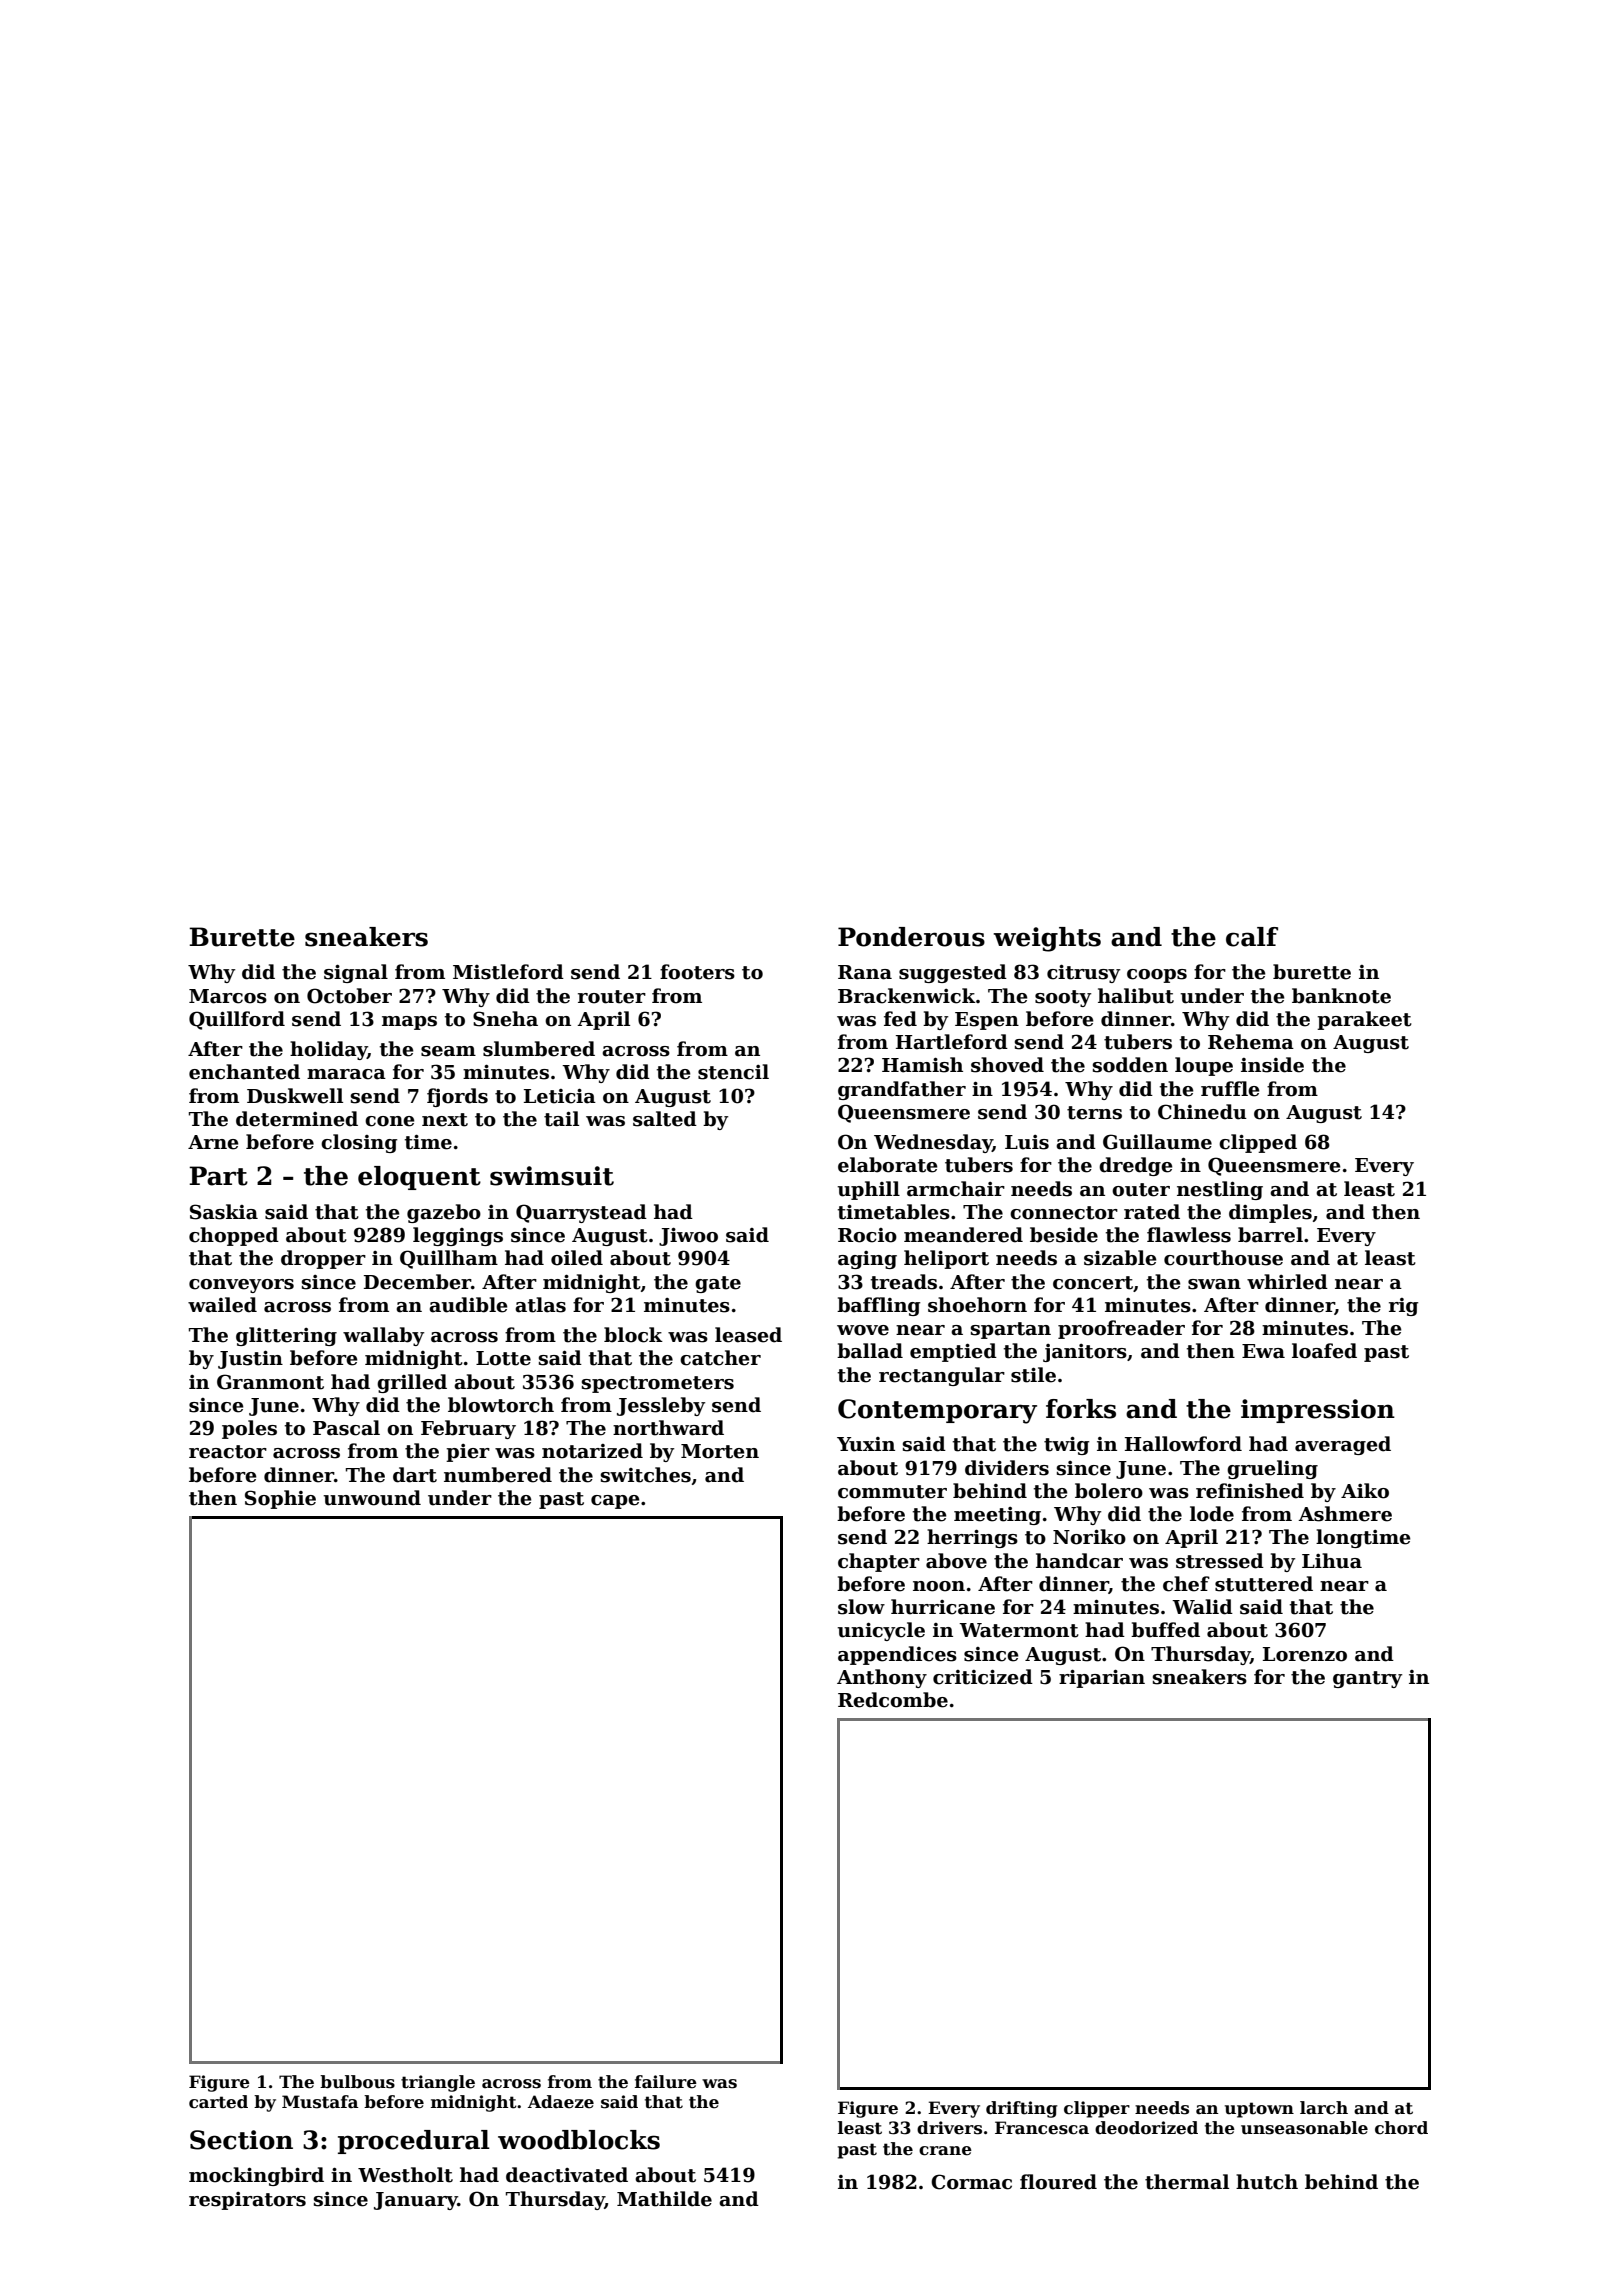 Image resolution: width=1620 pixels, height=2292 pixels. Describe the element at coordinates (893, 1700) in the screenshot. I see `Redcombe` at that location.
